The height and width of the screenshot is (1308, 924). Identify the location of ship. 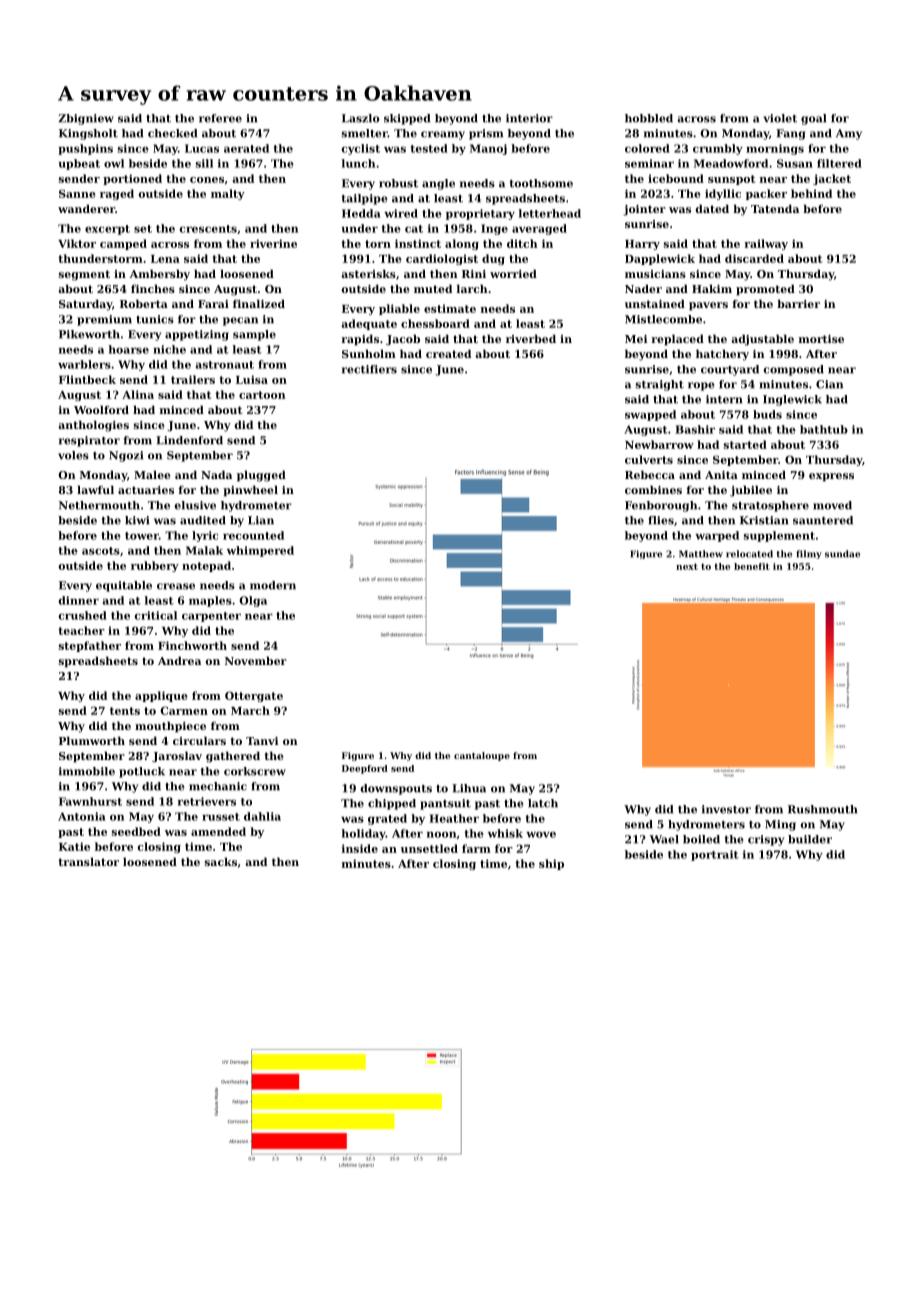
(551, 864).
